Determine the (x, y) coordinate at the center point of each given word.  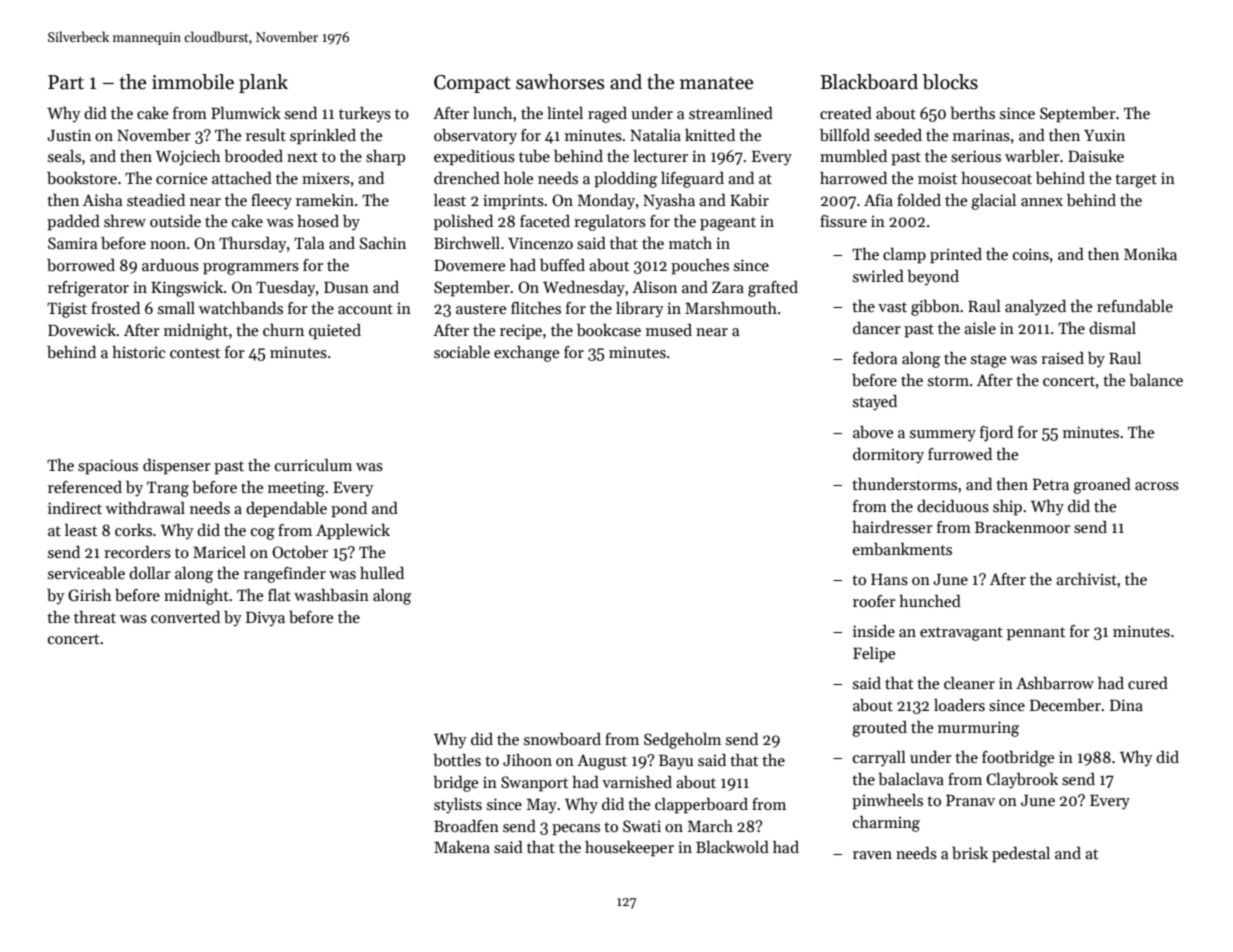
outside (175, 221)
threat (95, 617)
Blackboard (869, 82)
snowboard (562, 739)
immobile (193, 82)
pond (349, 510)
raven (872, 855)
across (1157, 486)
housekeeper (629, 849)
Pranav (970, 800)
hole (519, 178)
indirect (75, 508)
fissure (843, 221)
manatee (717, 83)
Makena (462, 847)
